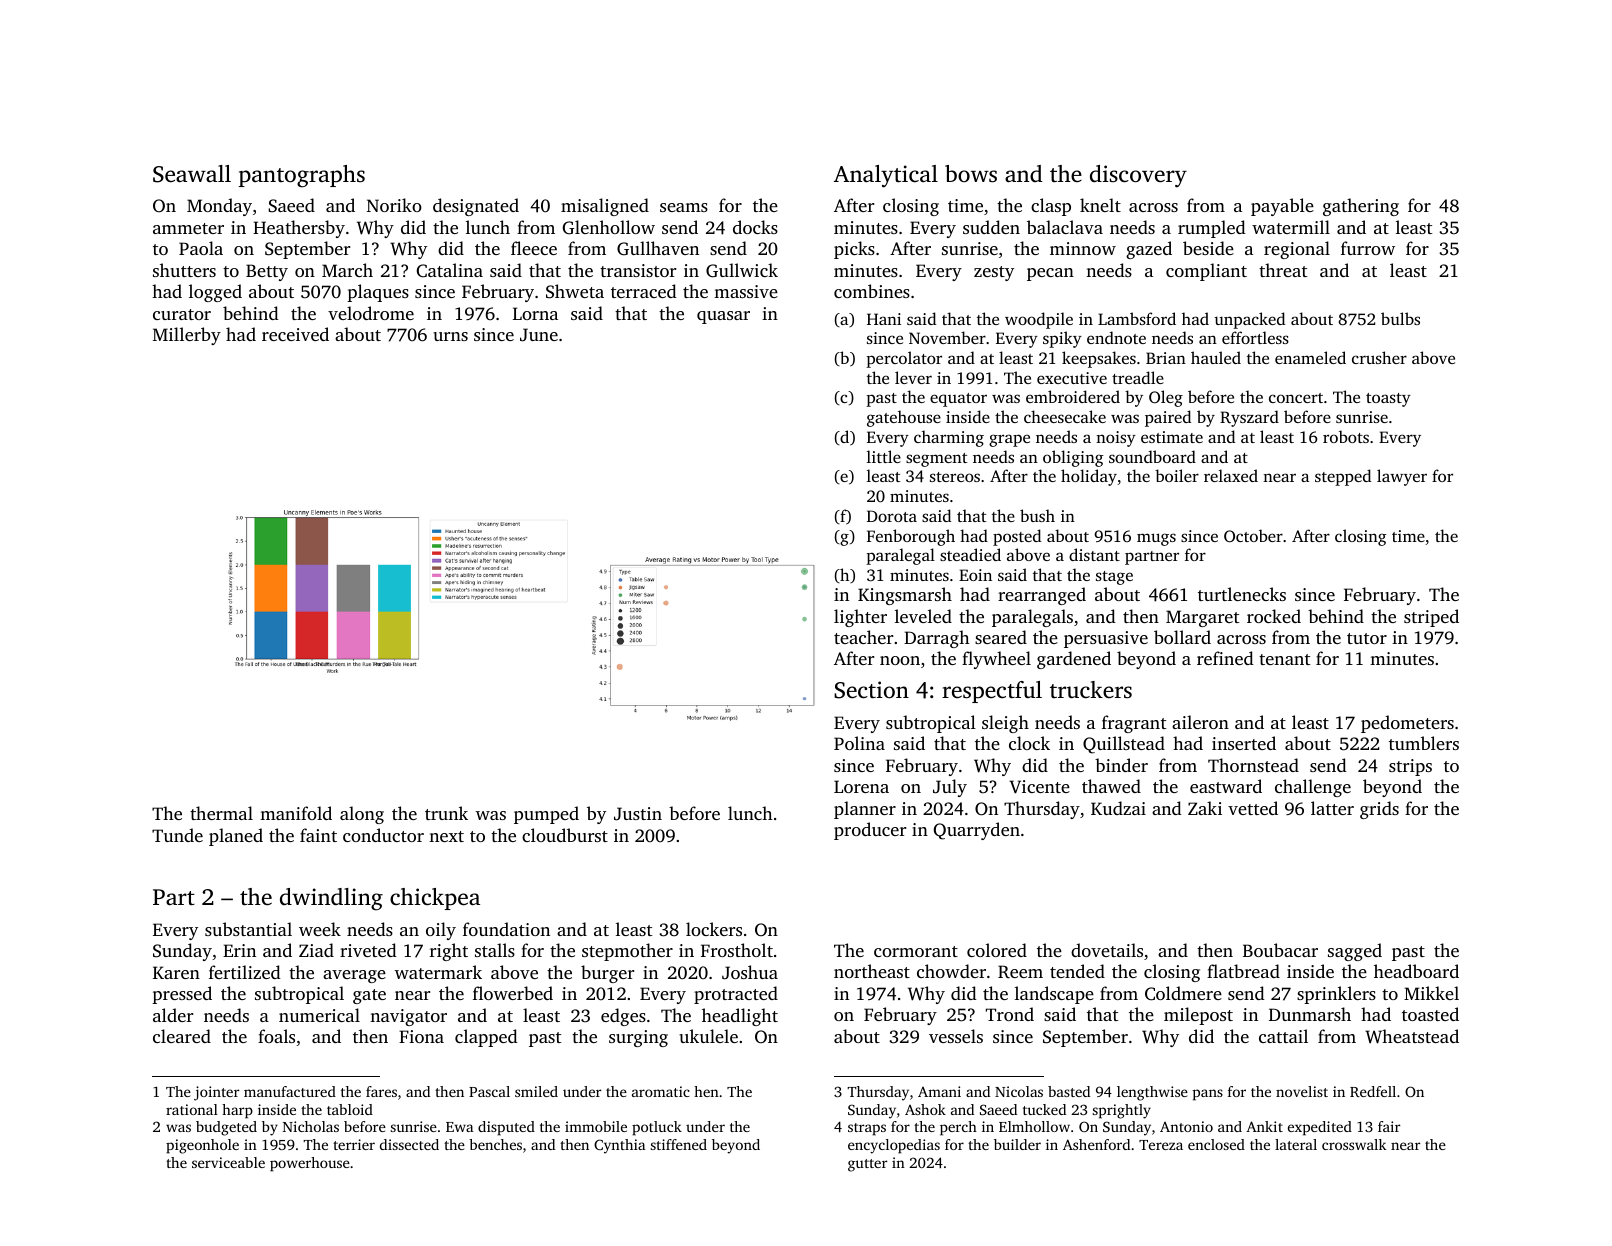 The image size is (1612, 1246). What do you see at coordinates (1116, 337) in the screenshot?
I see `endnote` at bounding box center [1116, 337].
